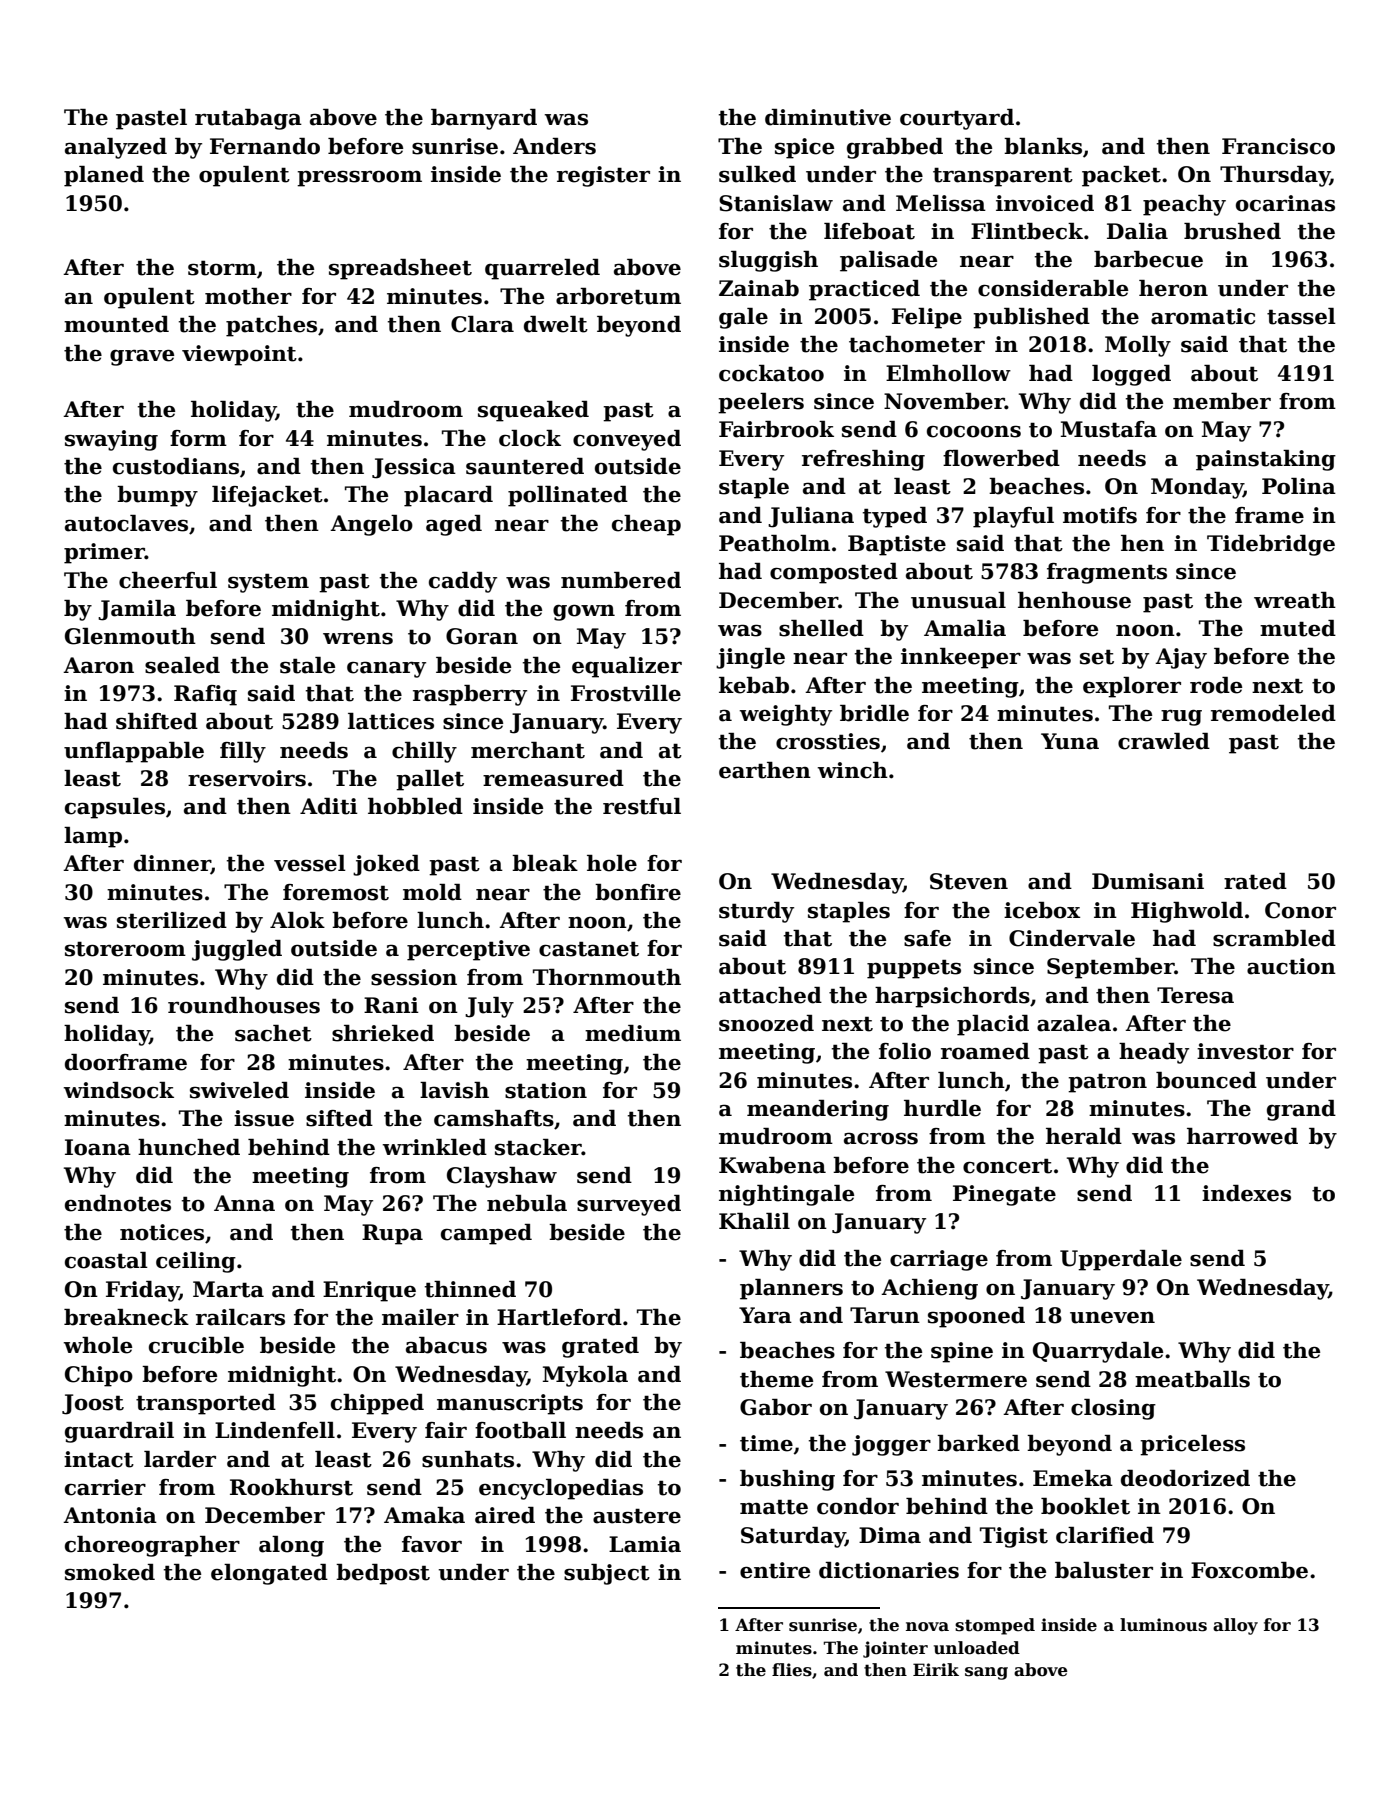 This screenshot has height=1812, width=1400. I want to click on smoked, so click(110, 1572).
